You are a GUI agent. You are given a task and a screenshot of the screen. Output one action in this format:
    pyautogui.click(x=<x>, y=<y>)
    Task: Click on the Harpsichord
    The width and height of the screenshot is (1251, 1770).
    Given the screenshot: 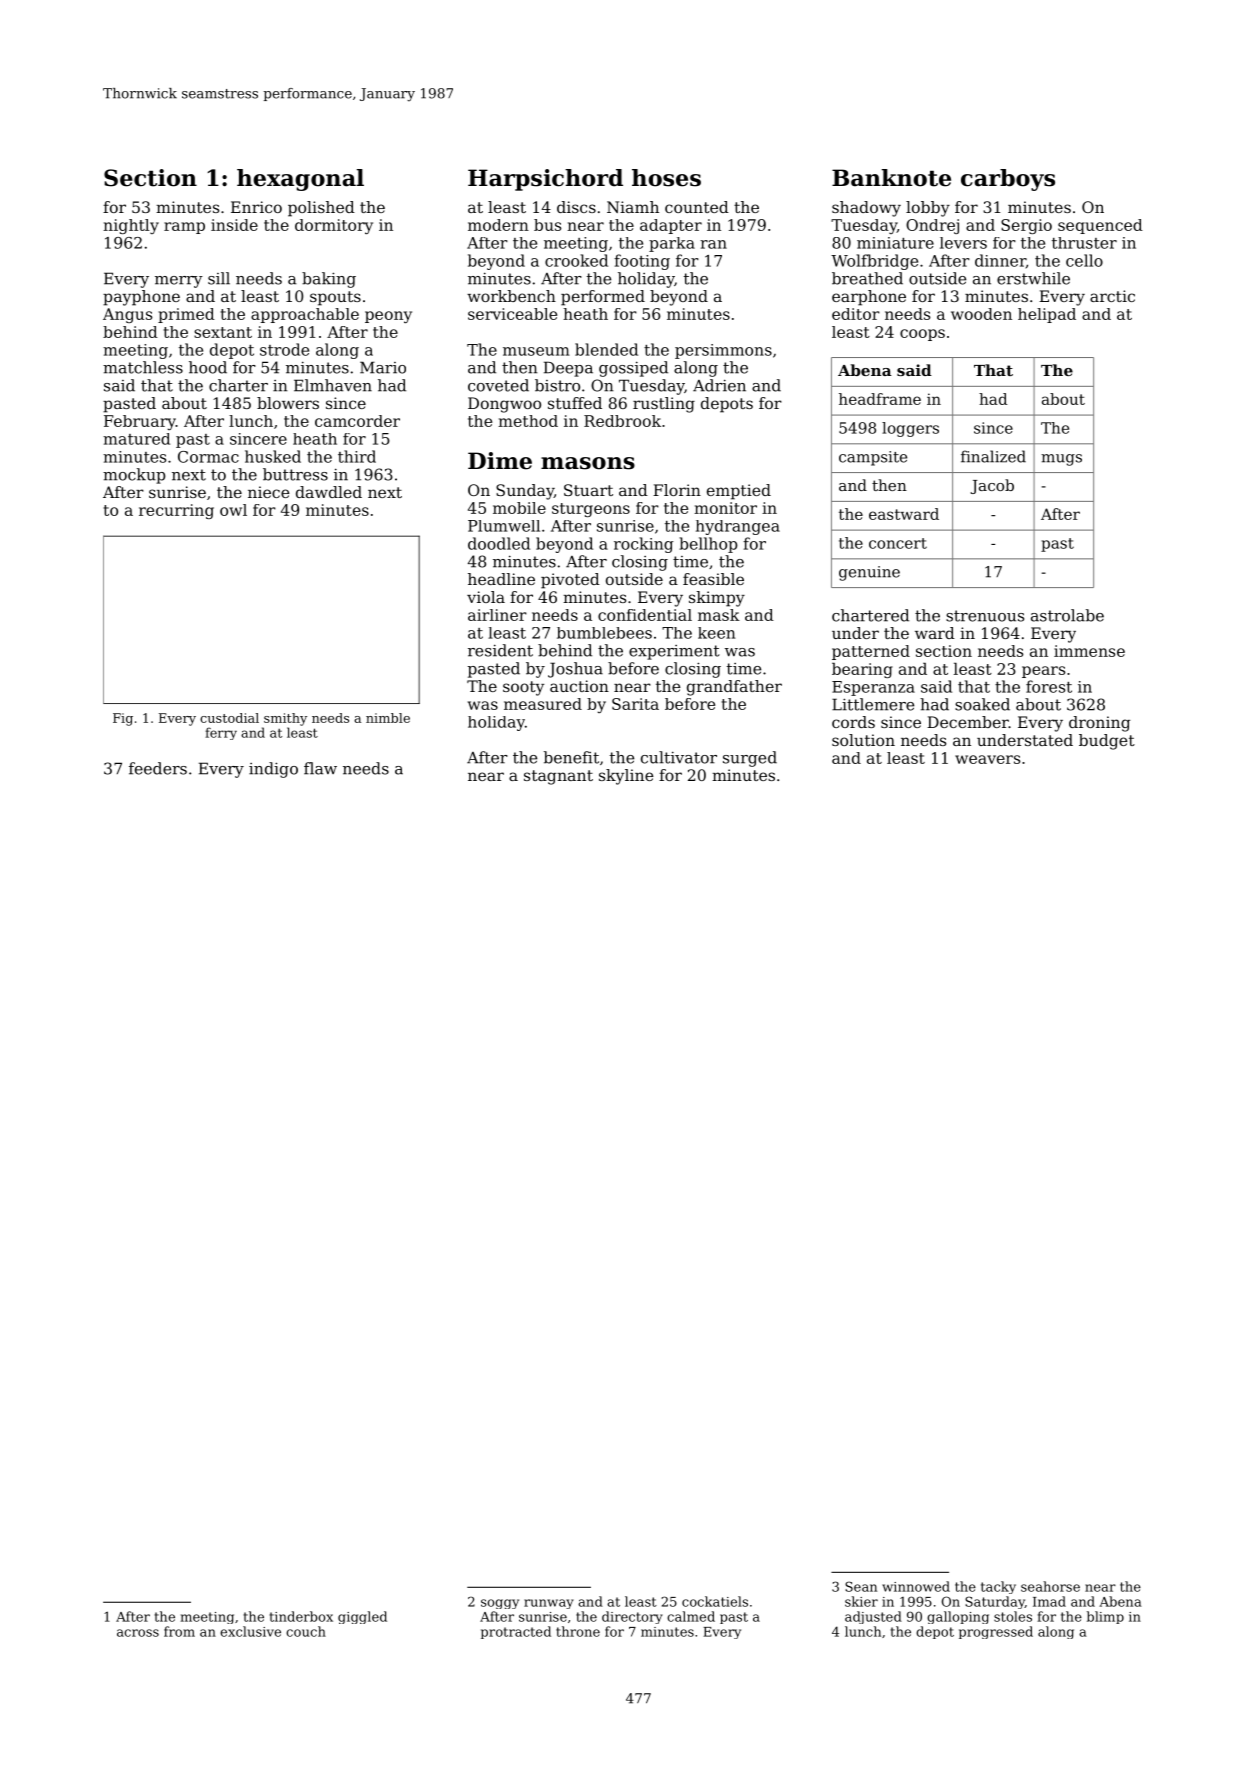 What is the action you would take?
    pyautogui.click(x=545, y=180)
